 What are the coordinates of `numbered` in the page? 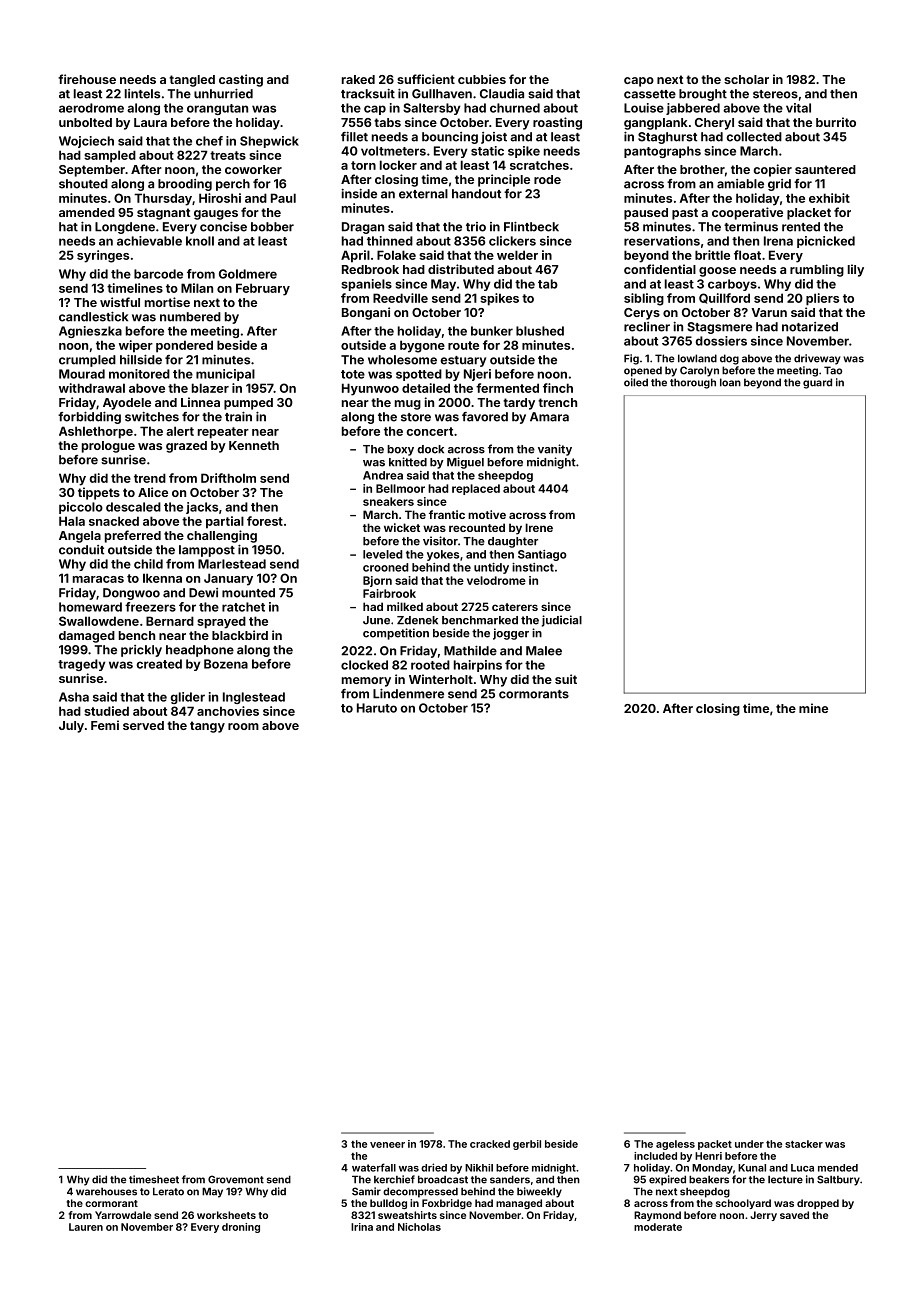 It's located at (190, 317).
